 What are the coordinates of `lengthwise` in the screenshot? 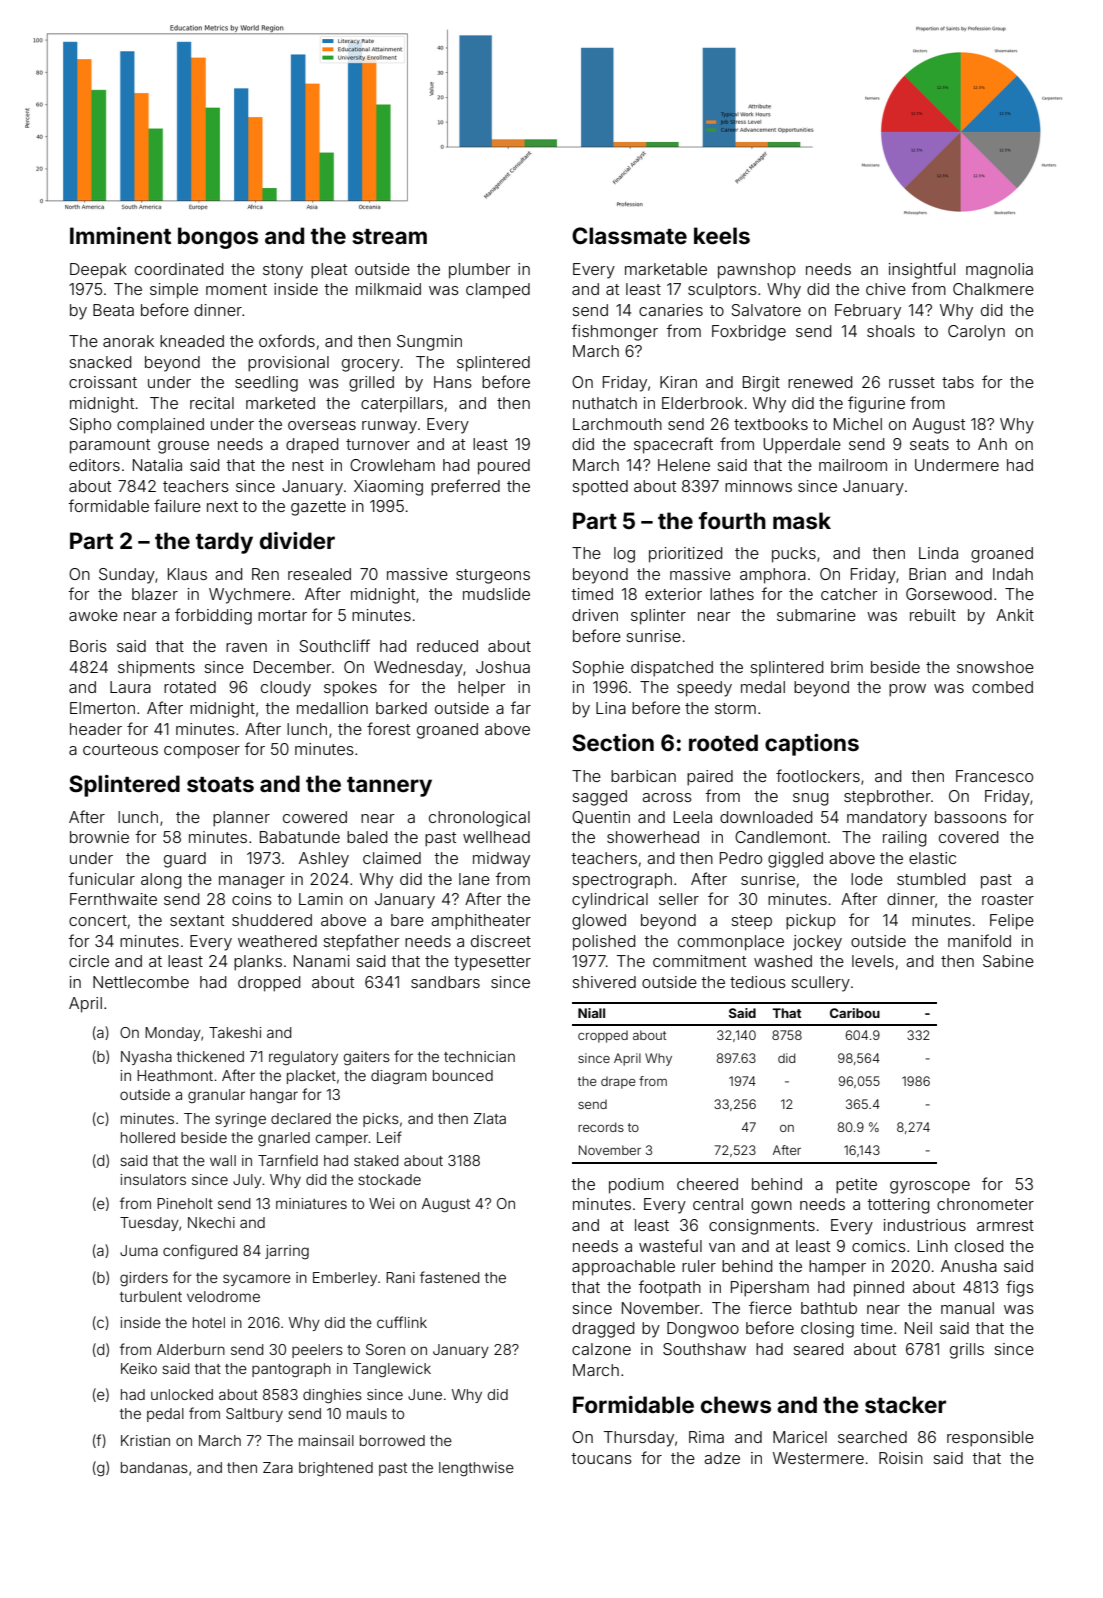 It's located at (476, 1469).
